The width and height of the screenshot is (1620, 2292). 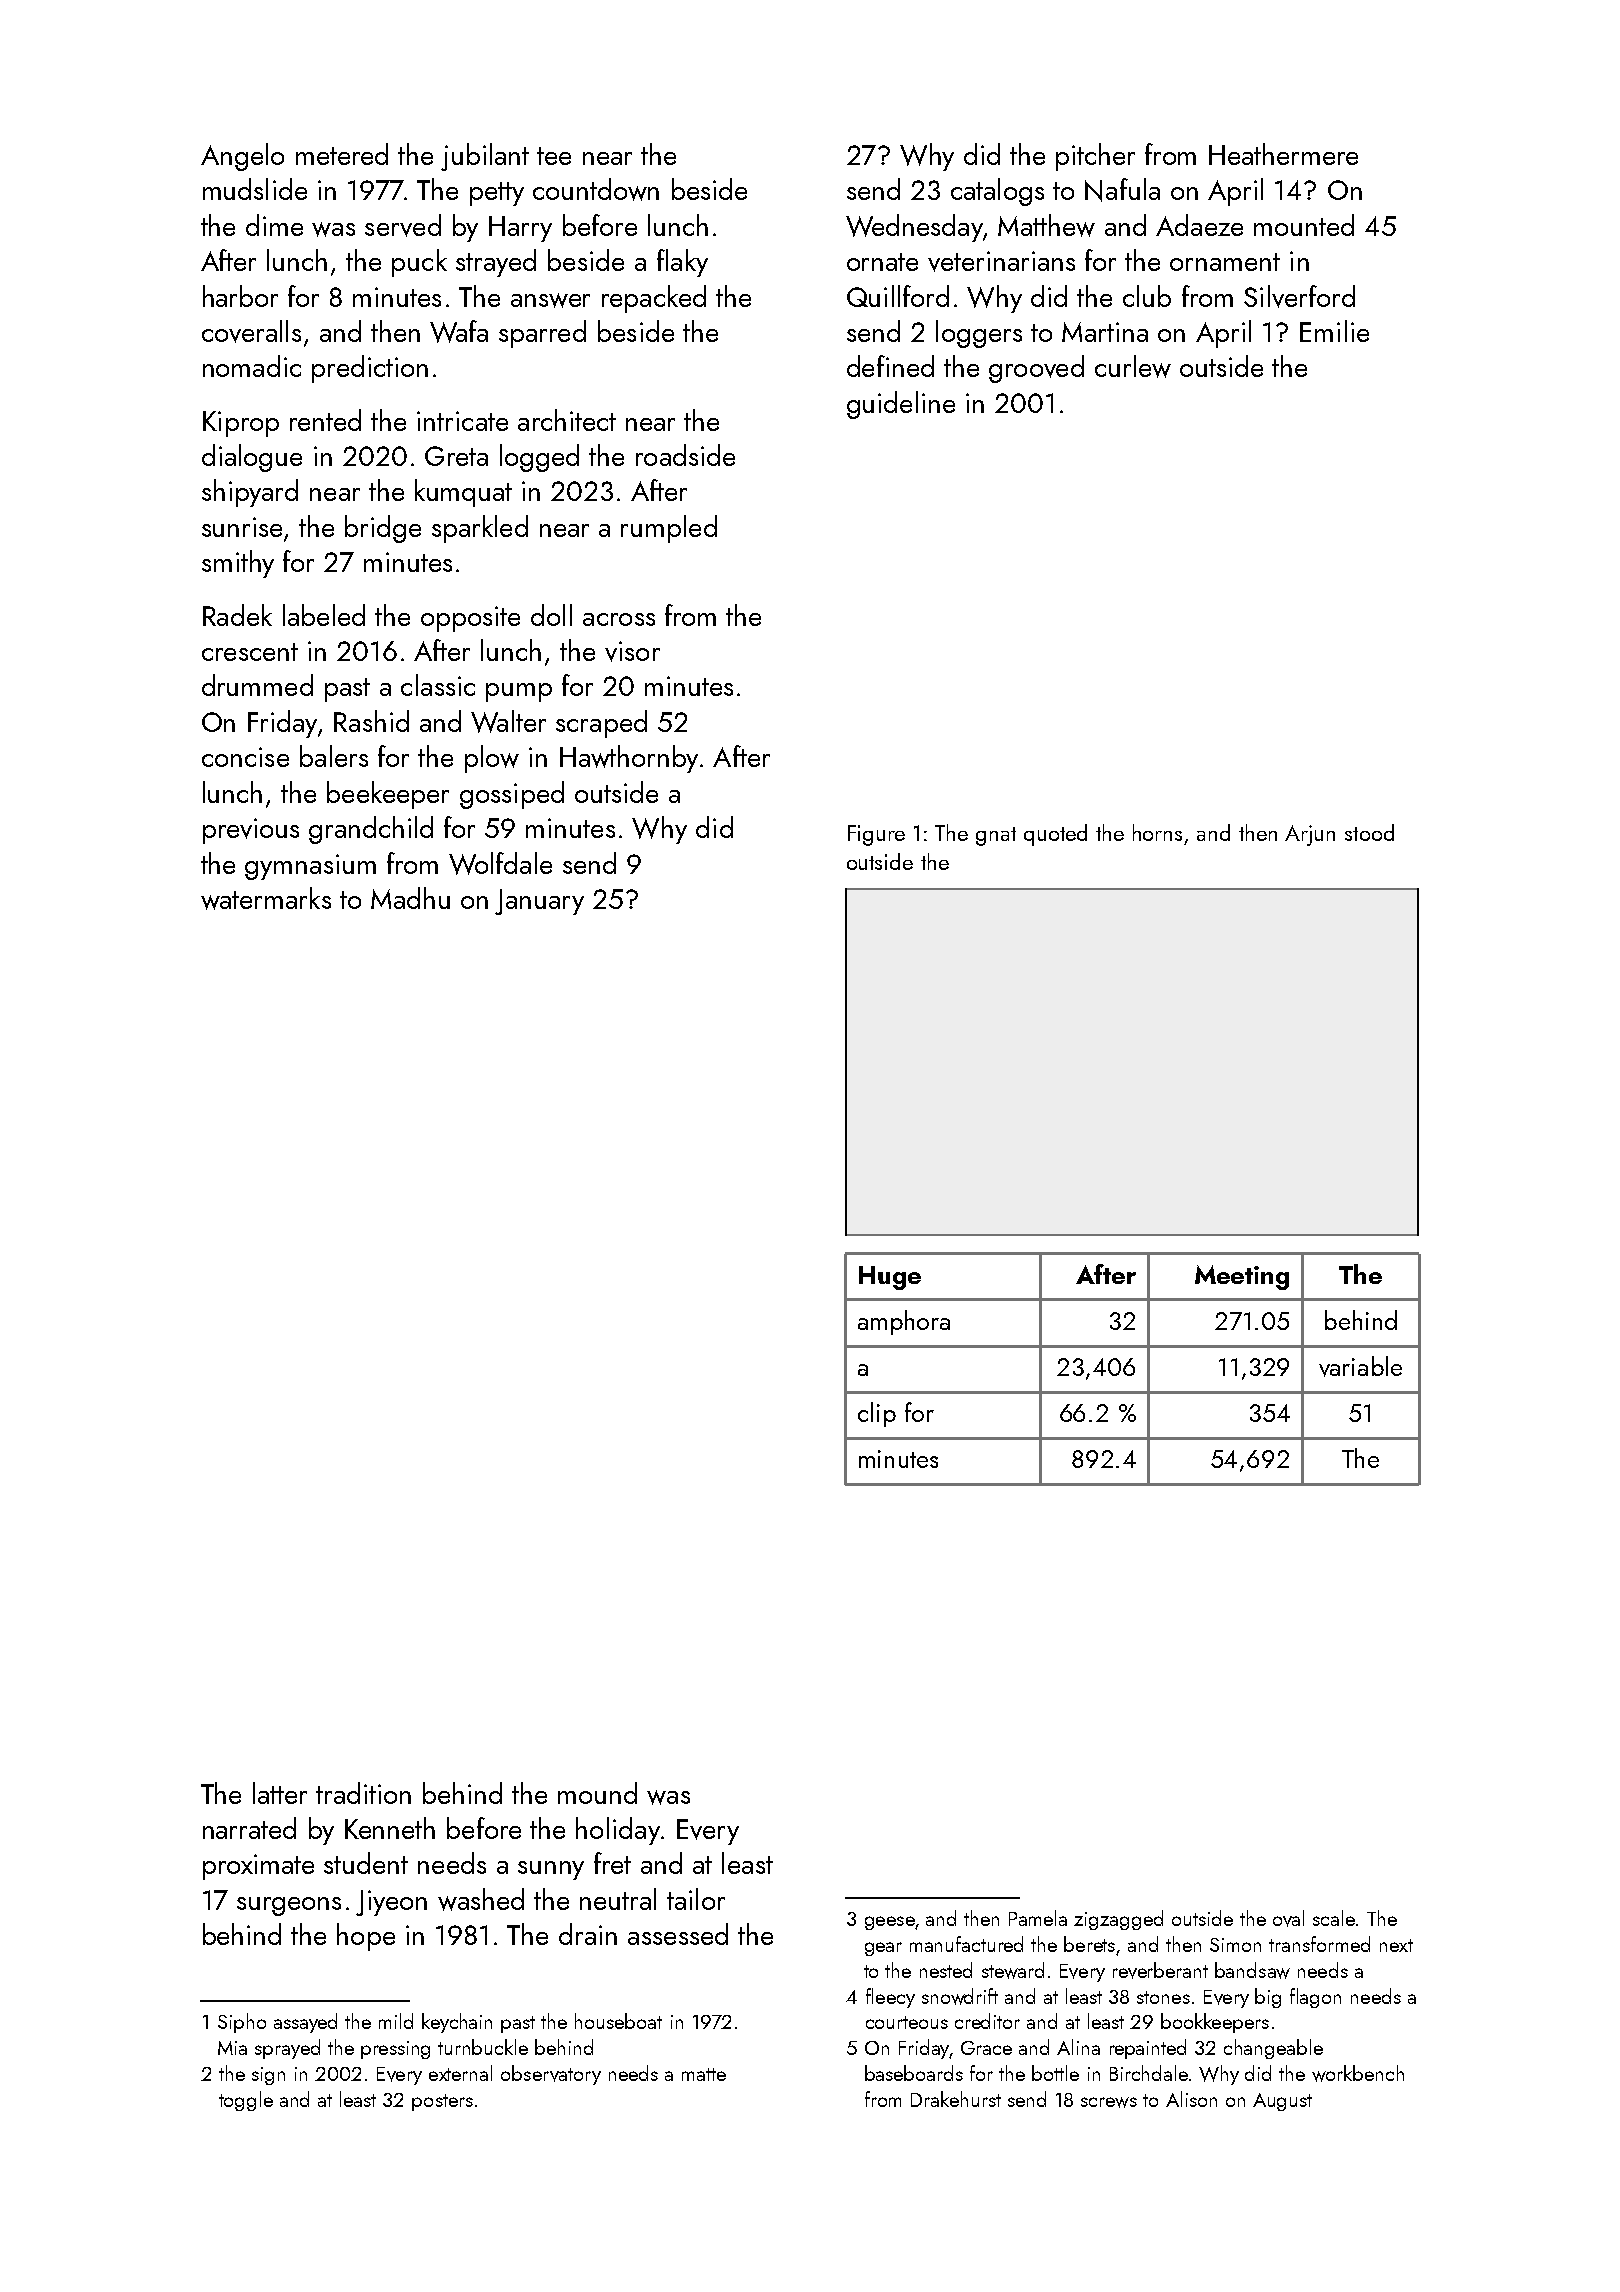 What do you see at coordinates (246, 2101) in the screenshot?
I see `toggle` at bounding box center [246, 2101].
